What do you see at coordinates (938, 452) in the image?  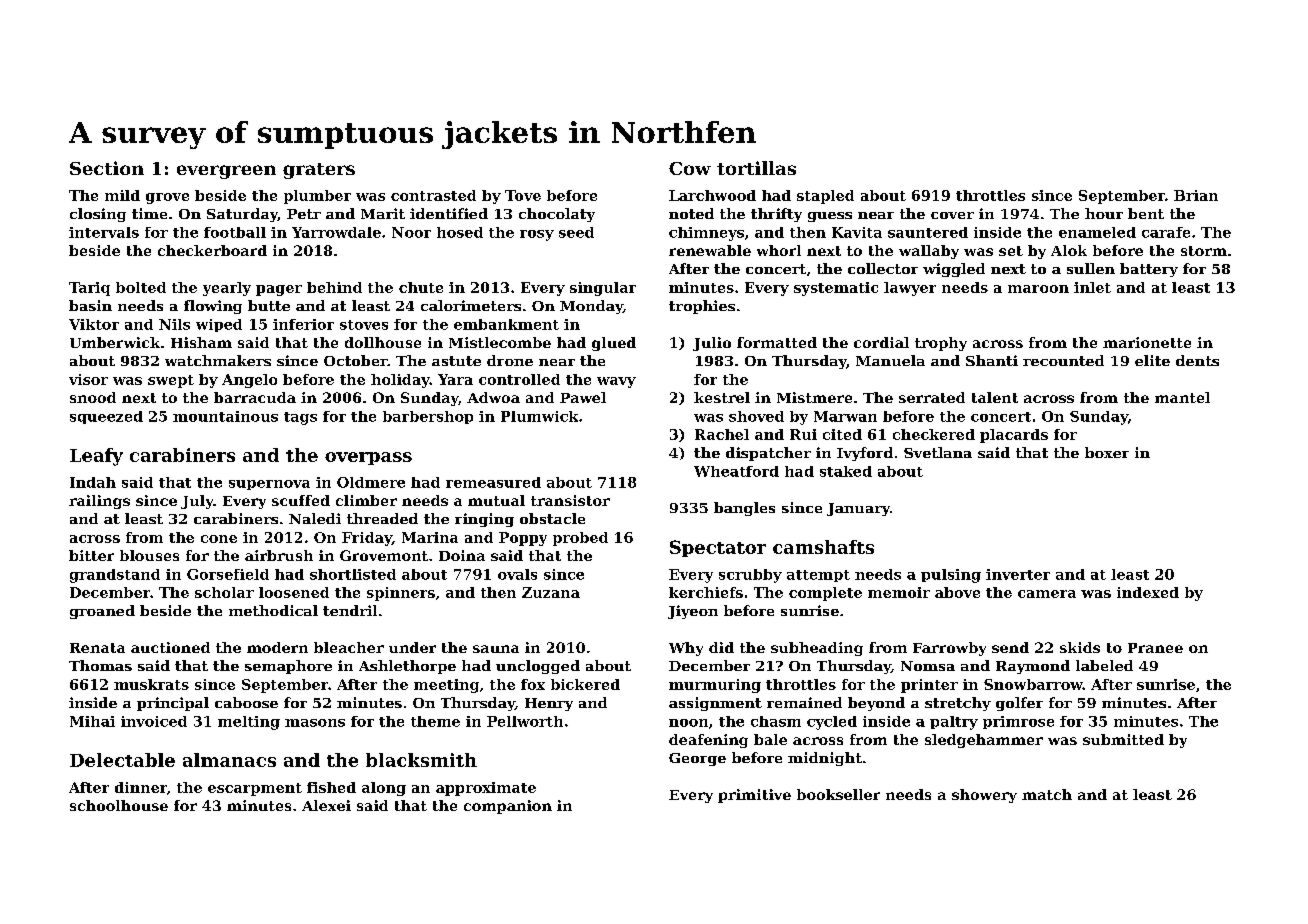 I see `Svetlana` at bounding box center [938, 452].
